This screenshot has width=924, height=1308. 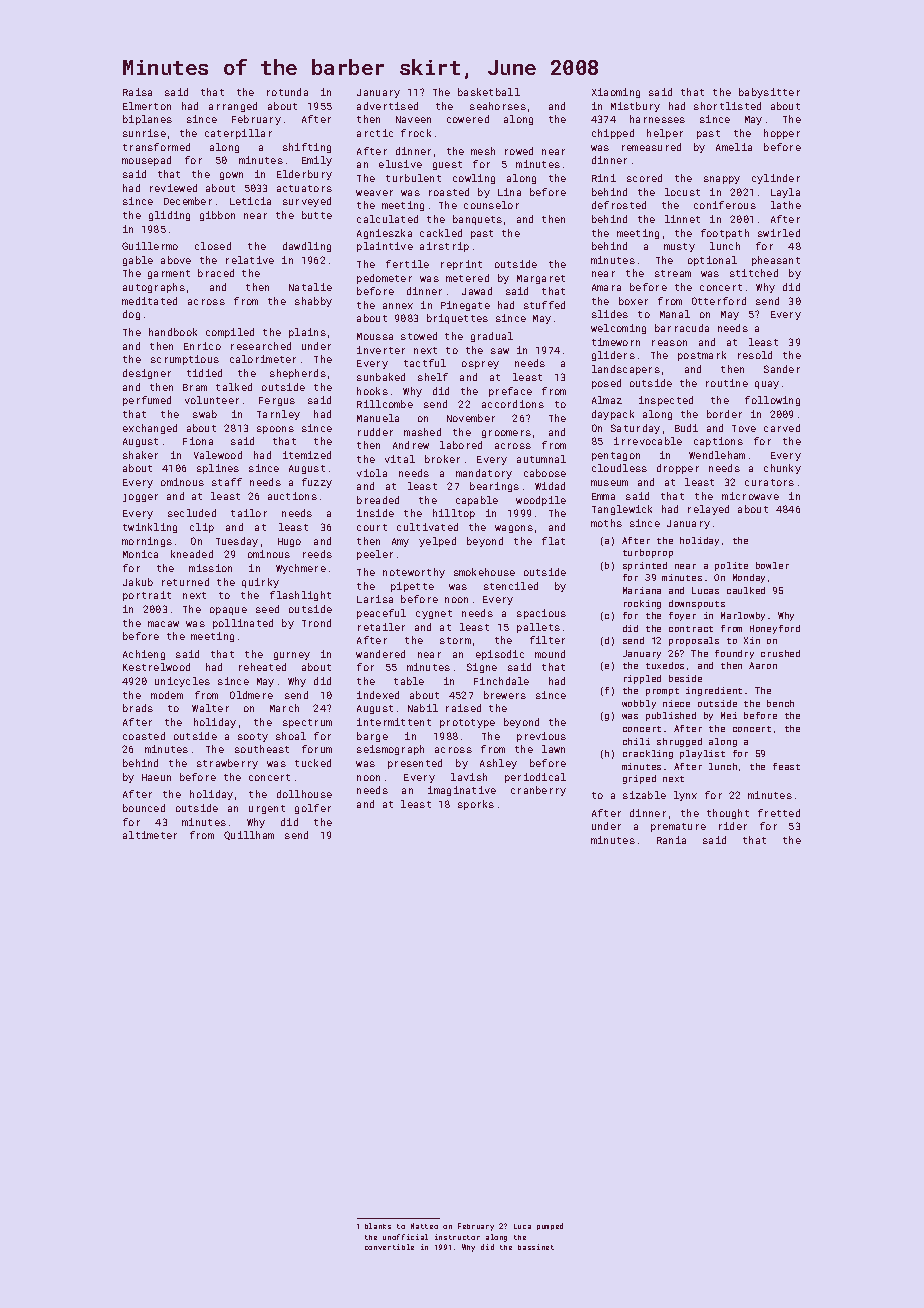 What do you see at coordinates (786, 766) in the screenshot?
I see `feast` at bounding box center [786, 766].
